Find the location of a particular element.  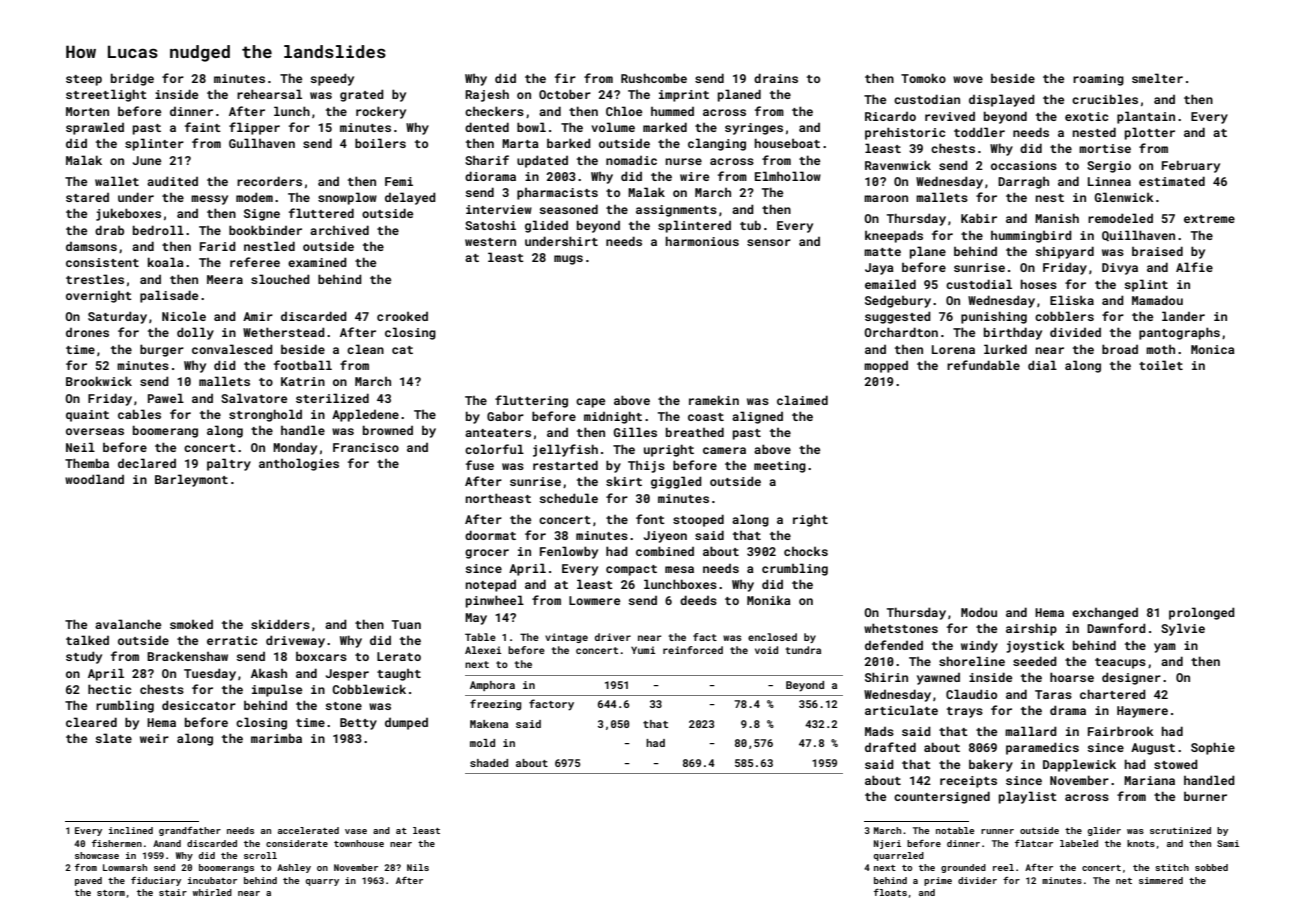

chocks is located at coordinates (806, 551).
